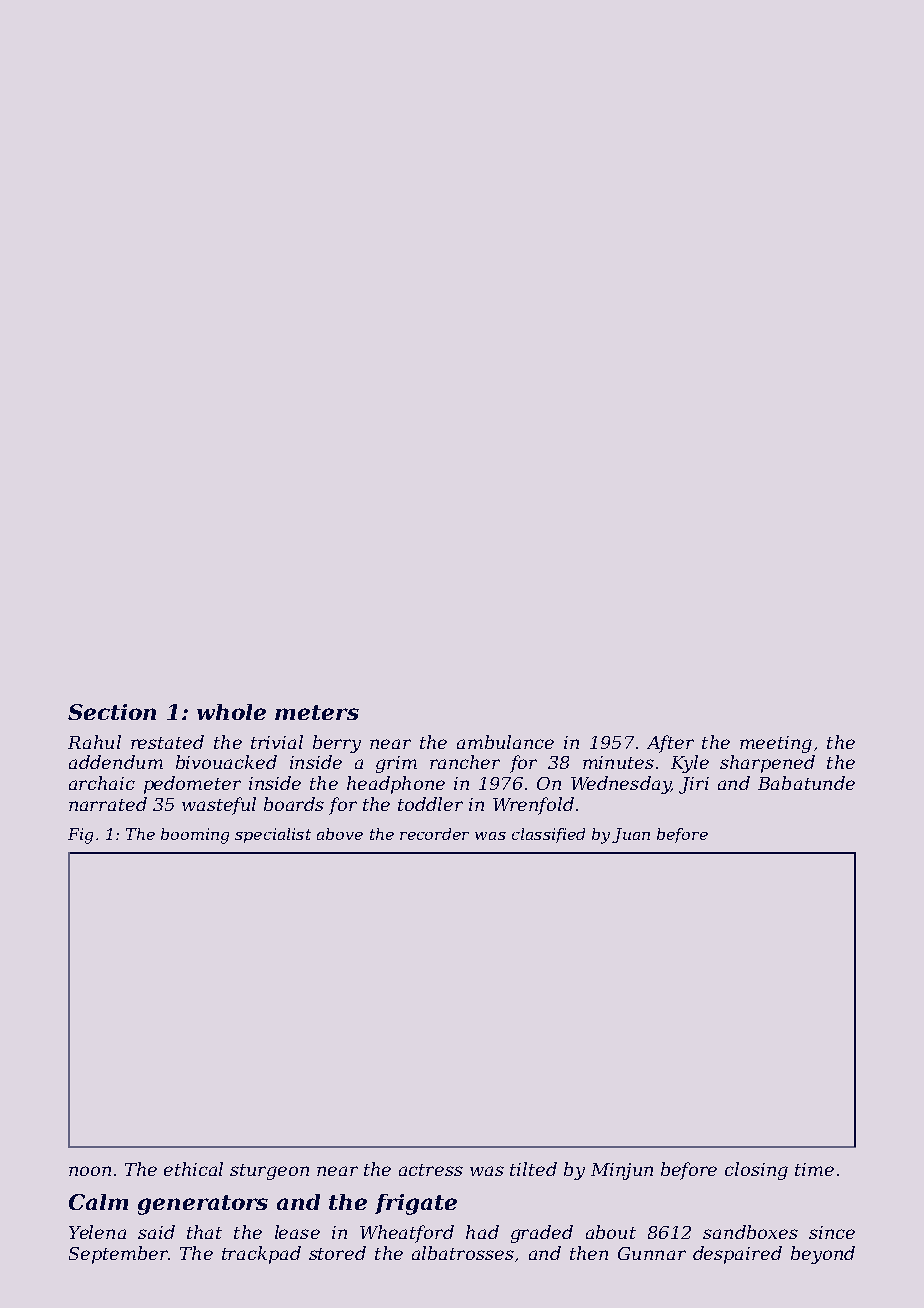  Describe the element at coordinates (204, 1232) in the screenshot. I see `that` at that location.
